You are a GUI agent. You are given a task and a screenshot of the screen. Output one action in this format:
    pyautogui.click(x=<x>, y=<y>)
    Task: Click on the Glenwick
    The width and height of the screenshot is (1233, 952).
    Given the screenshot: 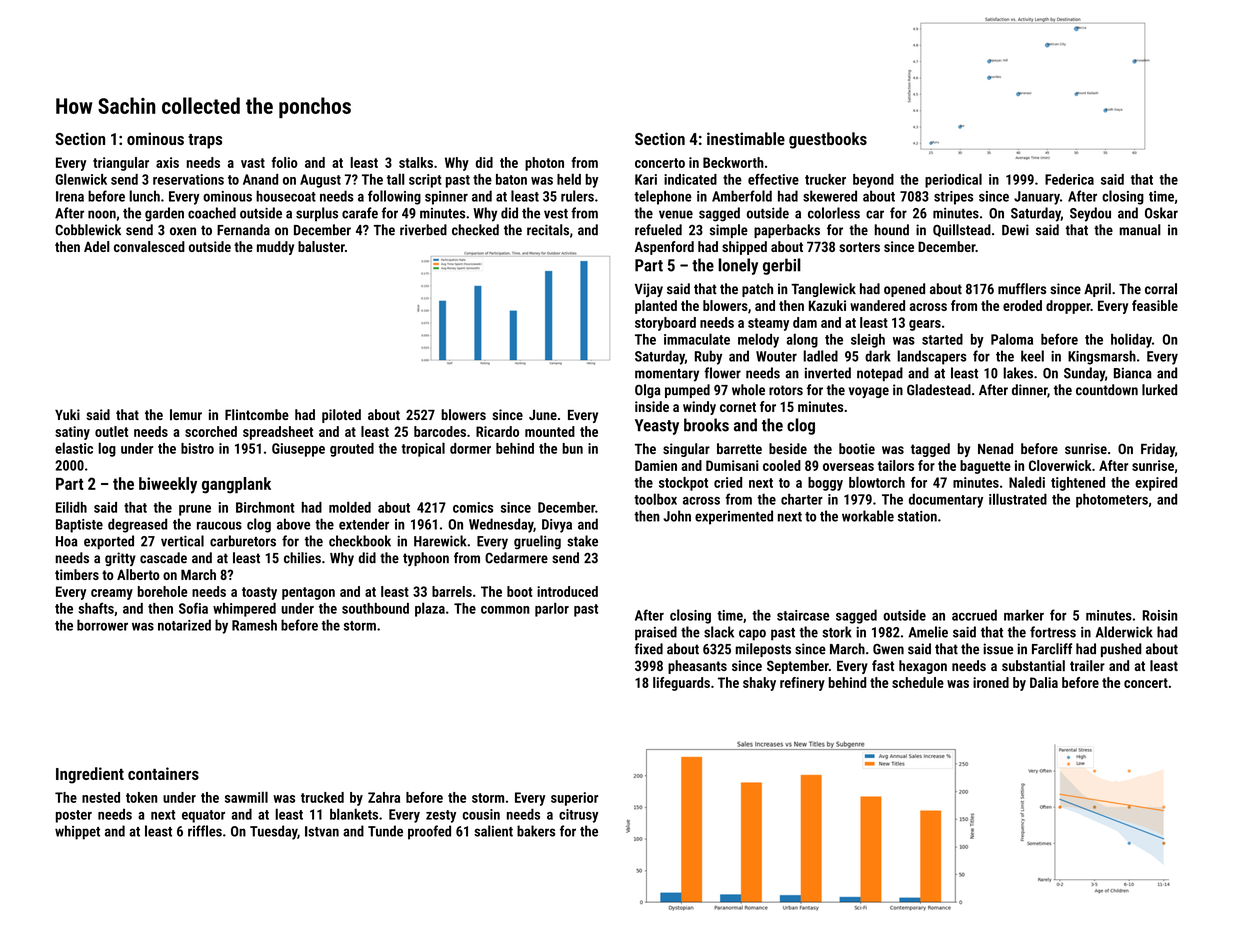 What is the action you would take?
    pyautogui.click(x=81, y=179)
